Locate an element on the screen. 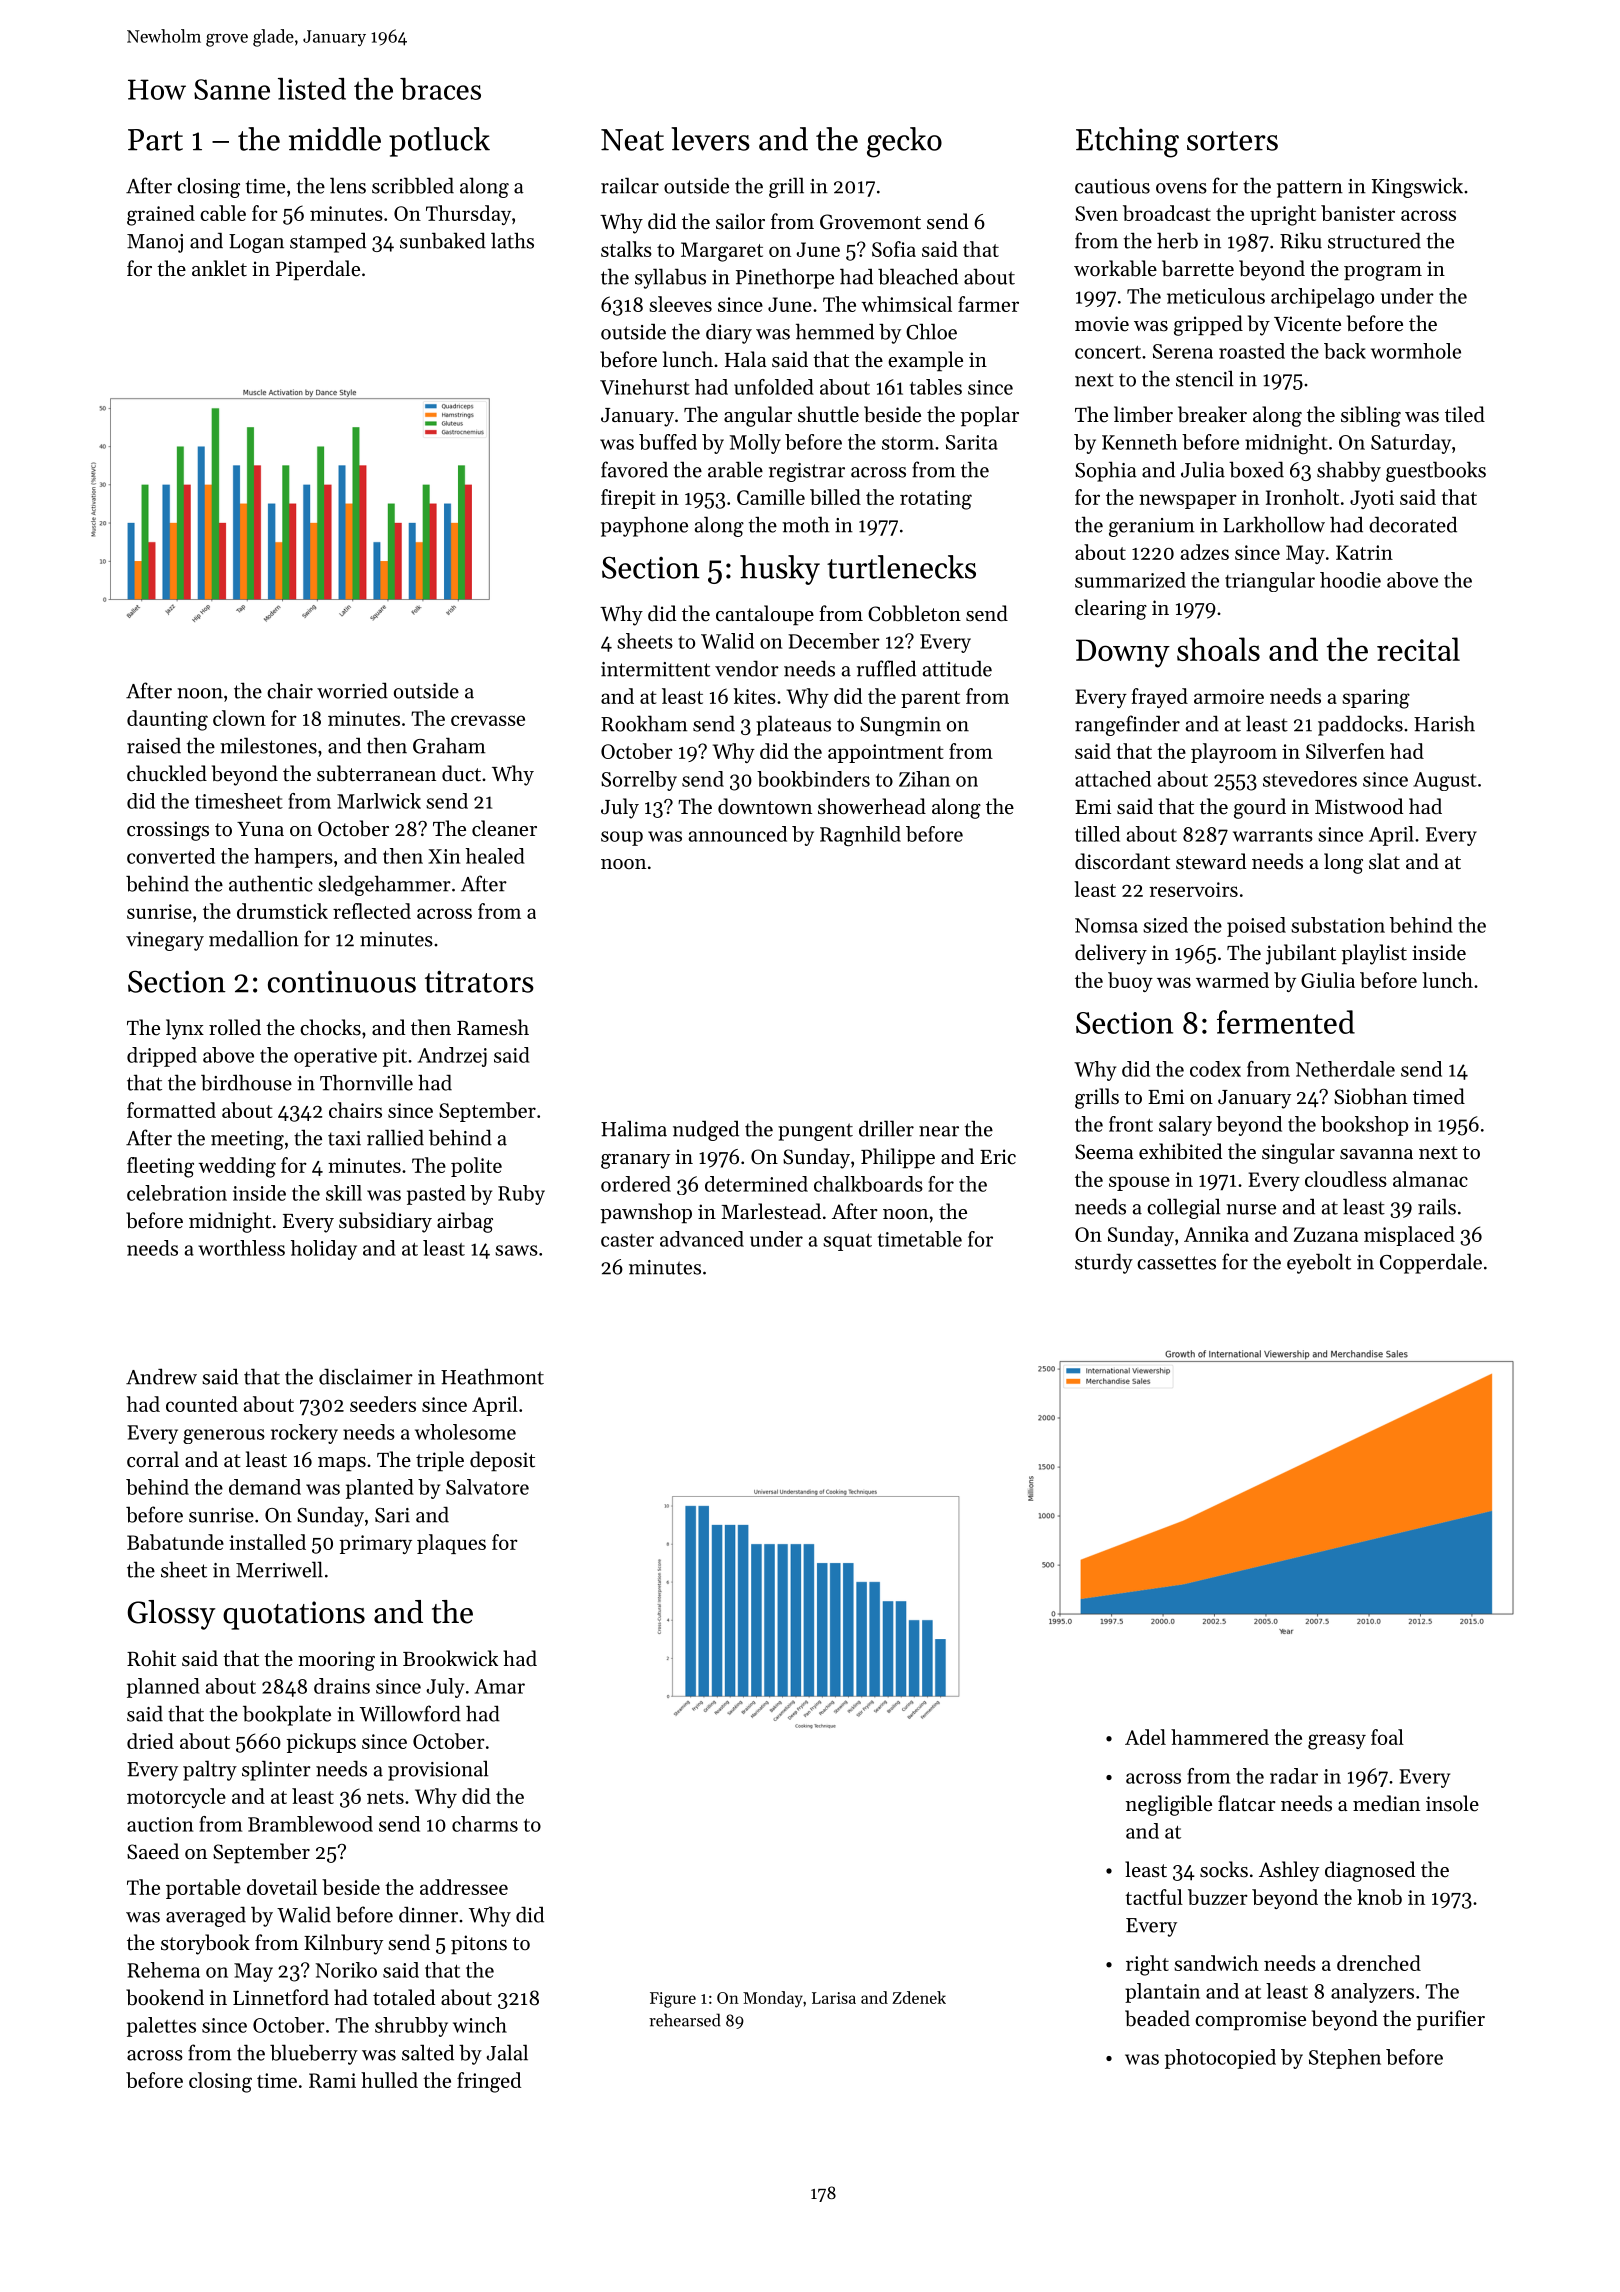 The width and height of the screenshot is (1620, 2292). bookend is located at coordinates (165, 1997).
